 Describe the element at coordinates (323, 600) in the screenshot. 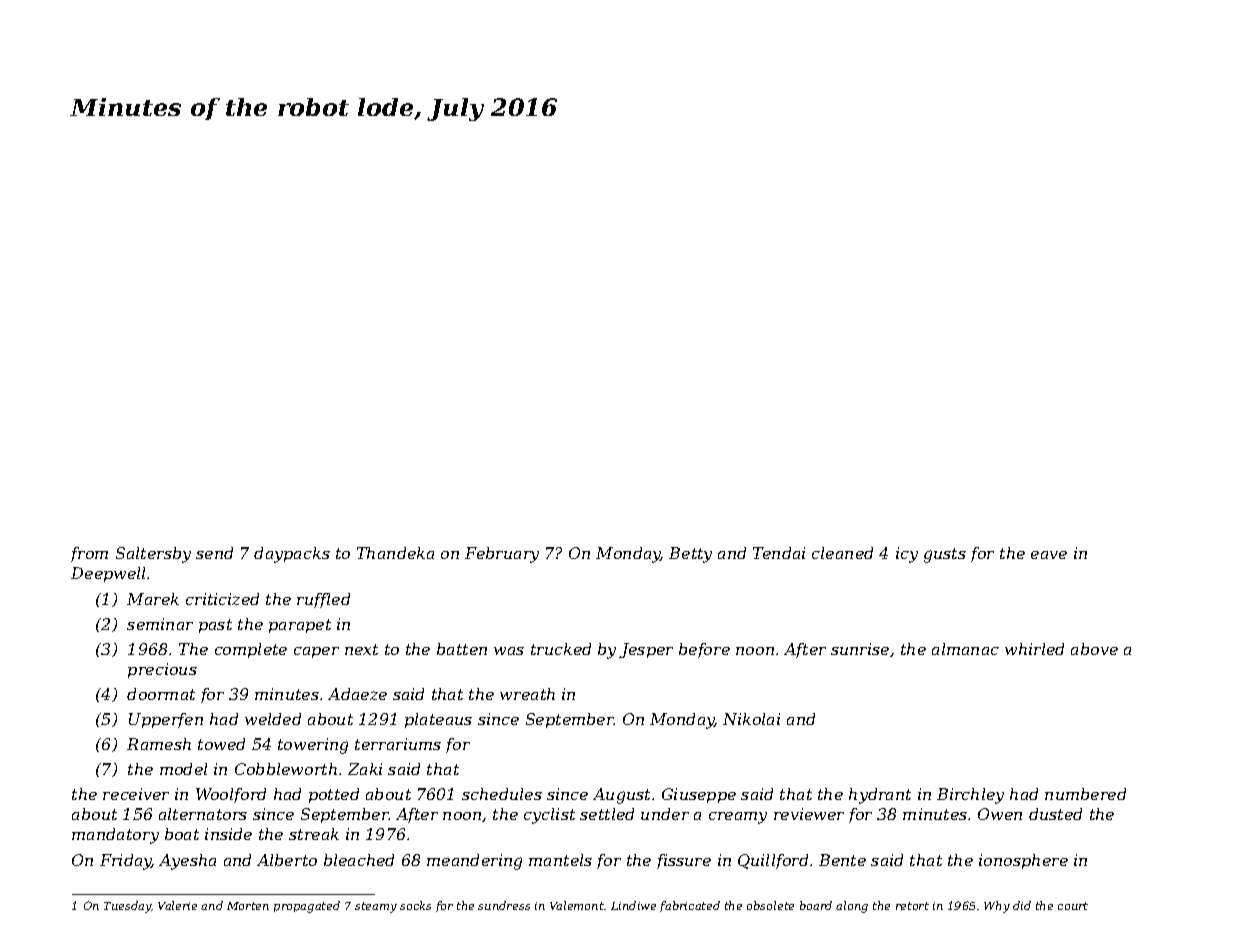

I see `ruffled` at that location.
